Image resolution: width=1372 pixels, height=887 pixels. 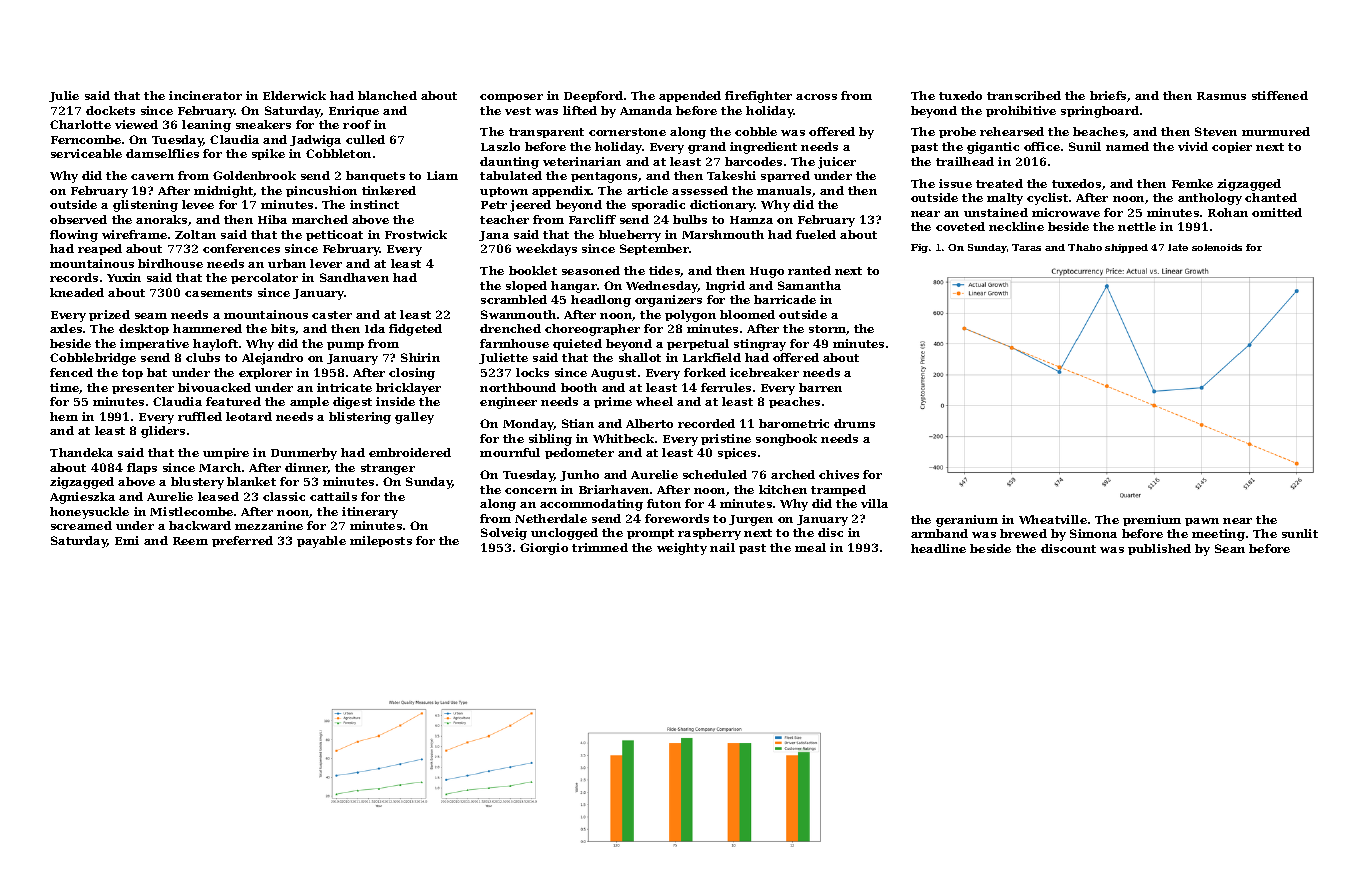 What do you see at coordinates (151, 316) in the document?
I see `seam` at bounding box center [151, 316].
